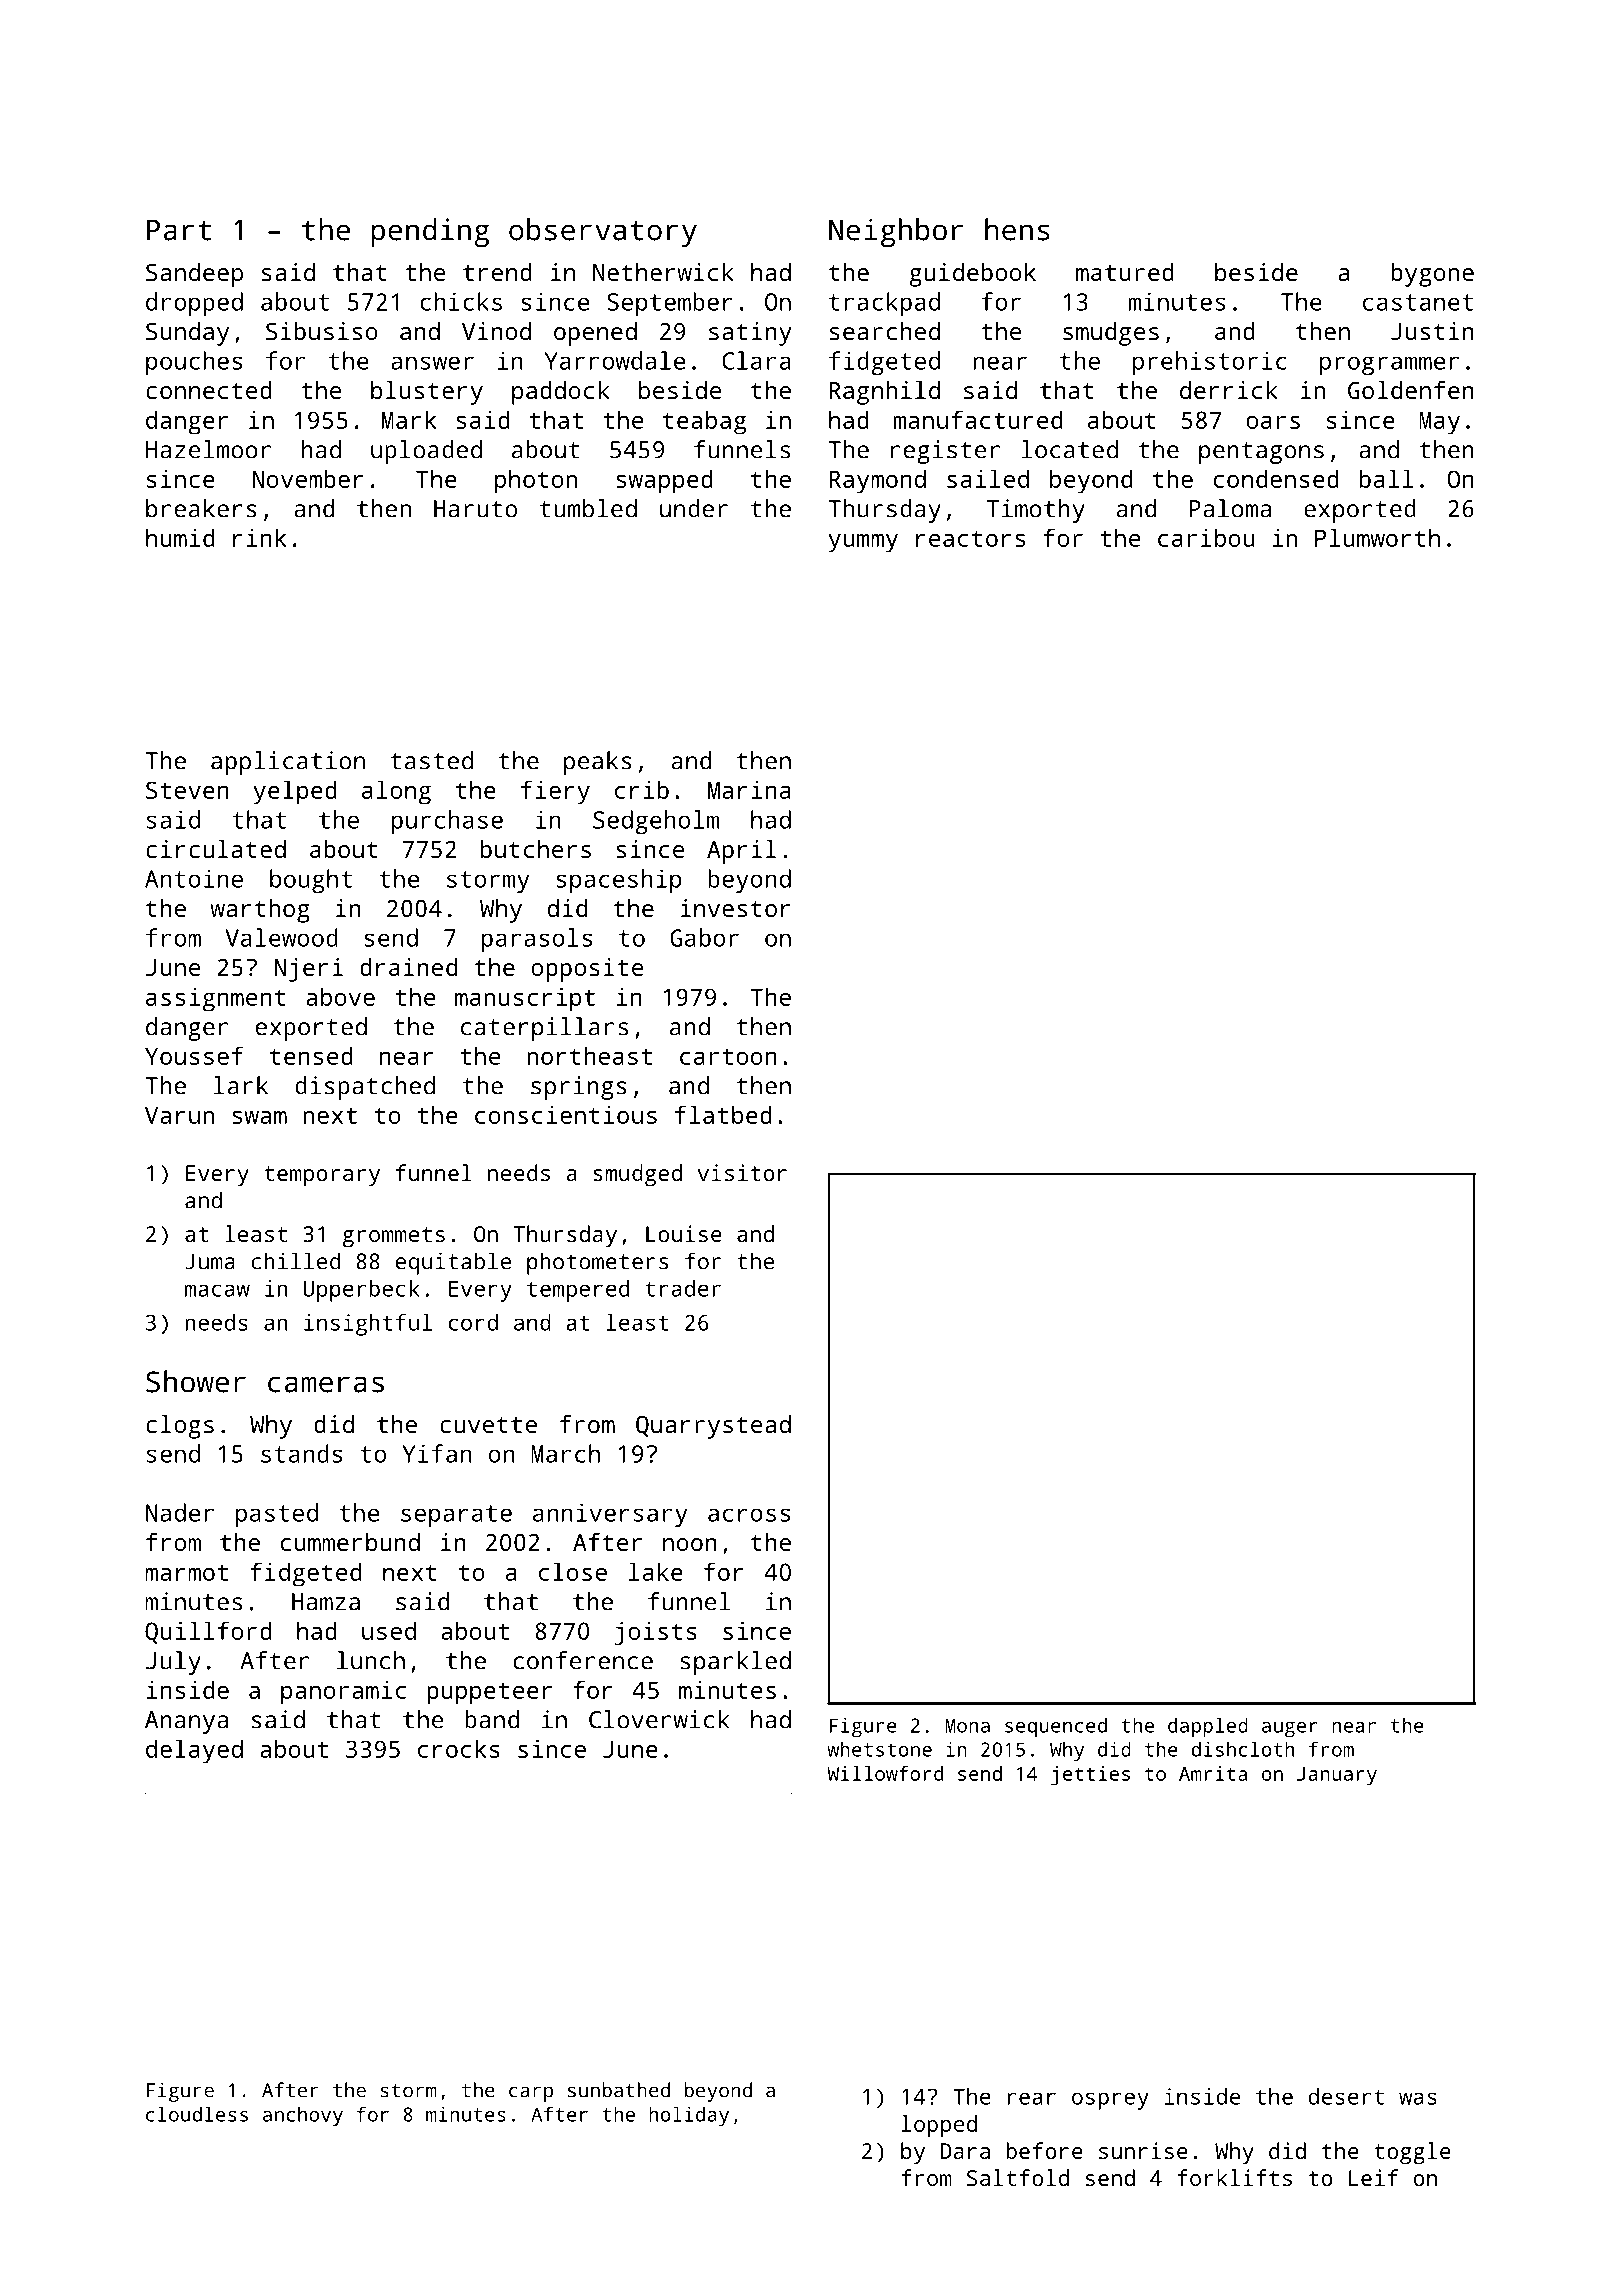 Image resolution: width=1620 pixels, height=2292 pixels. What do you see at coordinates (197, 2114) in the screenshot?
I see `cloudless` at bounding box center [197, 2114].
